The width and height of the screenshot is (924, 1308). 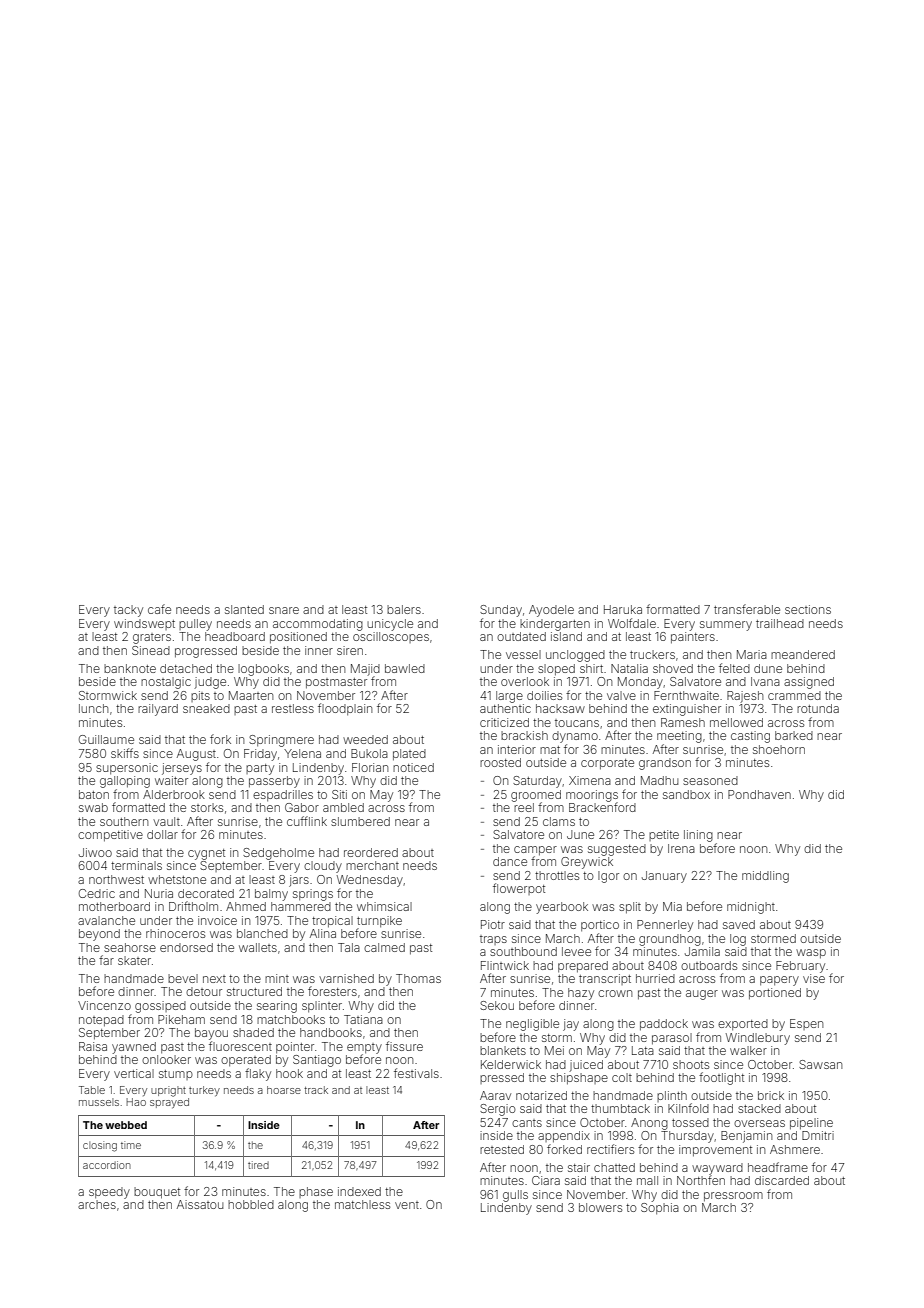 I want to click on Saturday, so click(x=537, y=782).
